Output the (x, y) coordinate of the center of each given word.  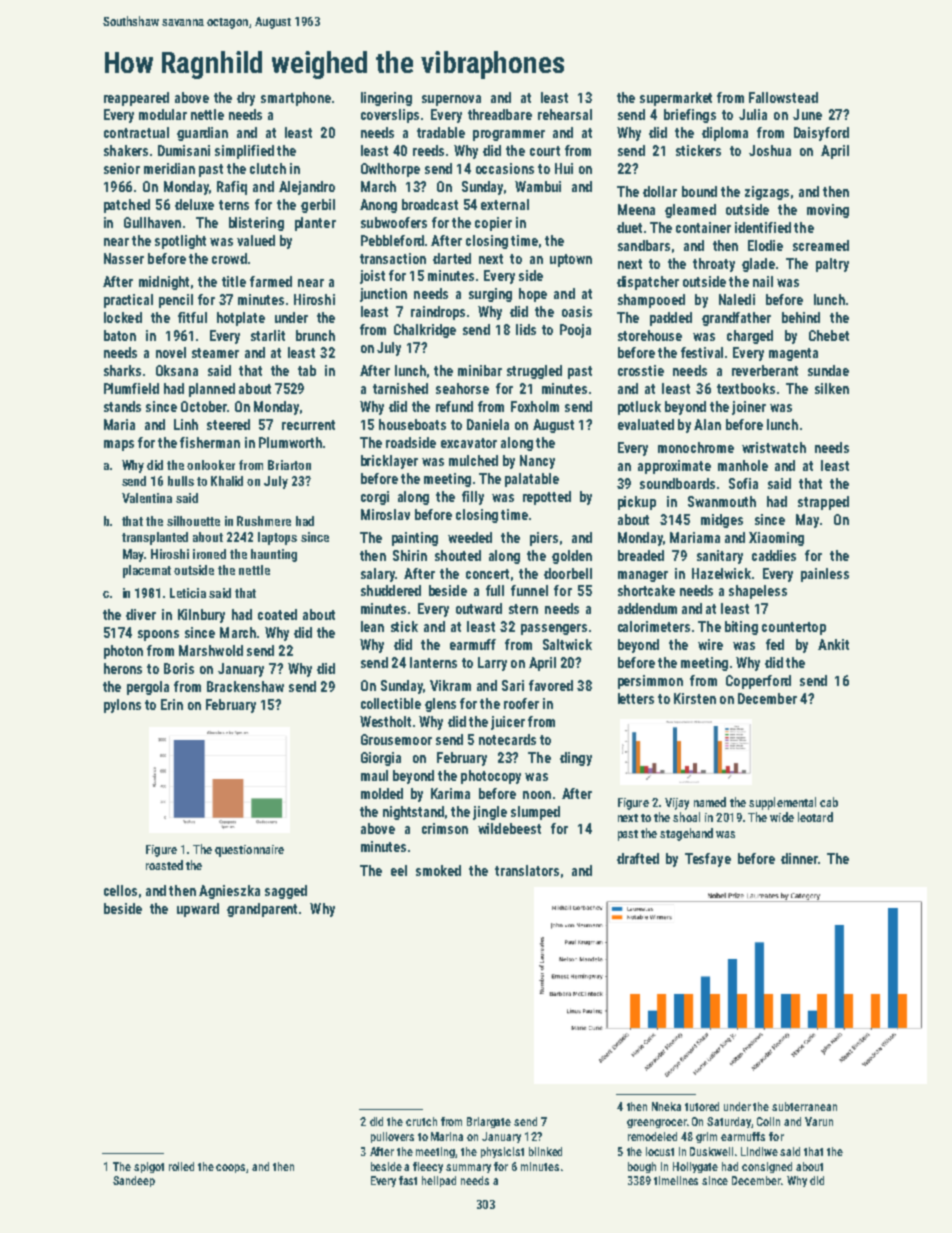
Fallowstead (783, 97)
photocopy (491, 777)
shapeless (758, 592)
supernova (451, 100)
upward (198, 910)
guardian (202, 134)
